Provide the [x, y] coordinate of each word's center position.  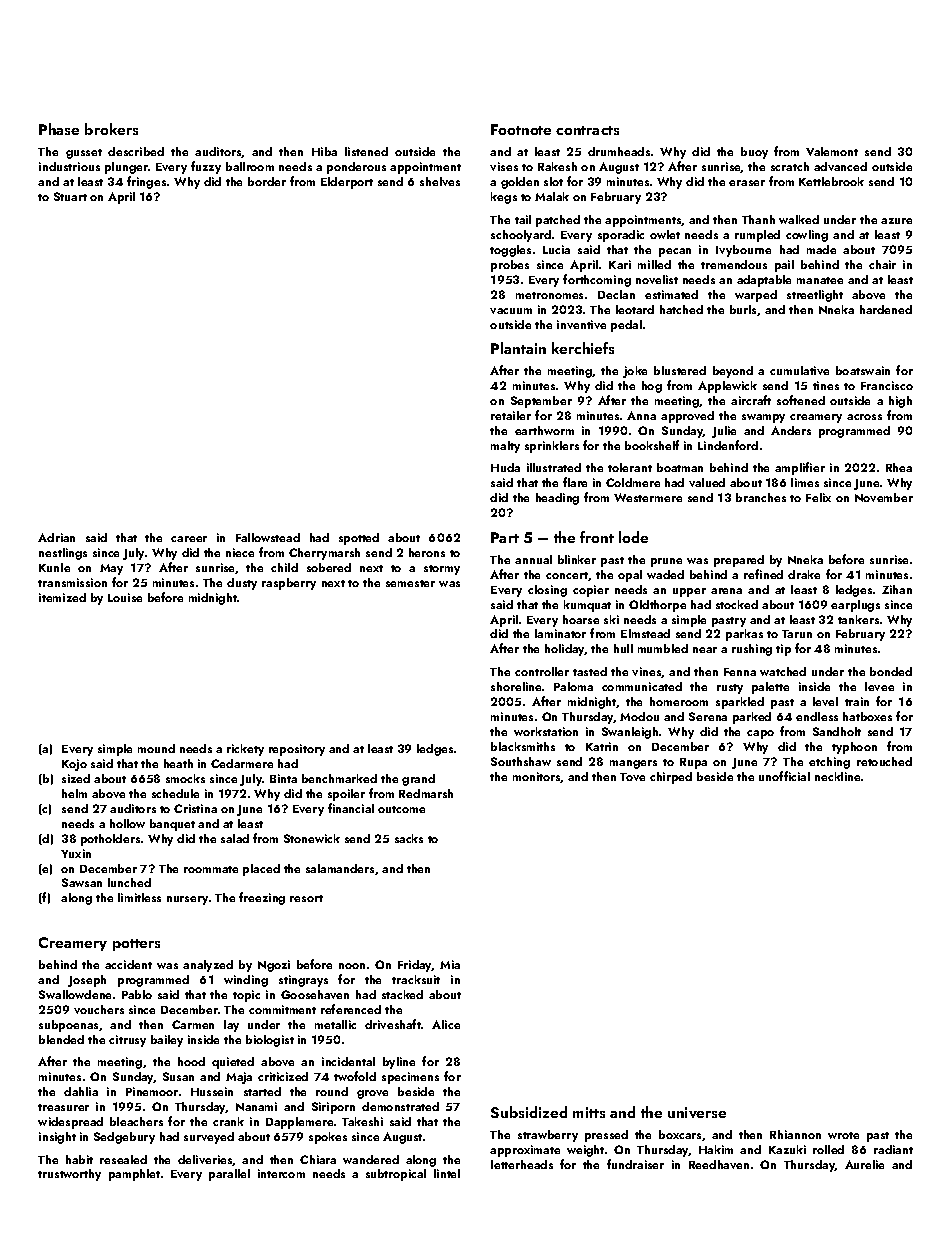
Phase [59, 129]
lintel [447, 1173]
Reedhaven [719, 1164]
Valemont [832, 151]
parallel [229, 1175]
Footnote [521, 129]
